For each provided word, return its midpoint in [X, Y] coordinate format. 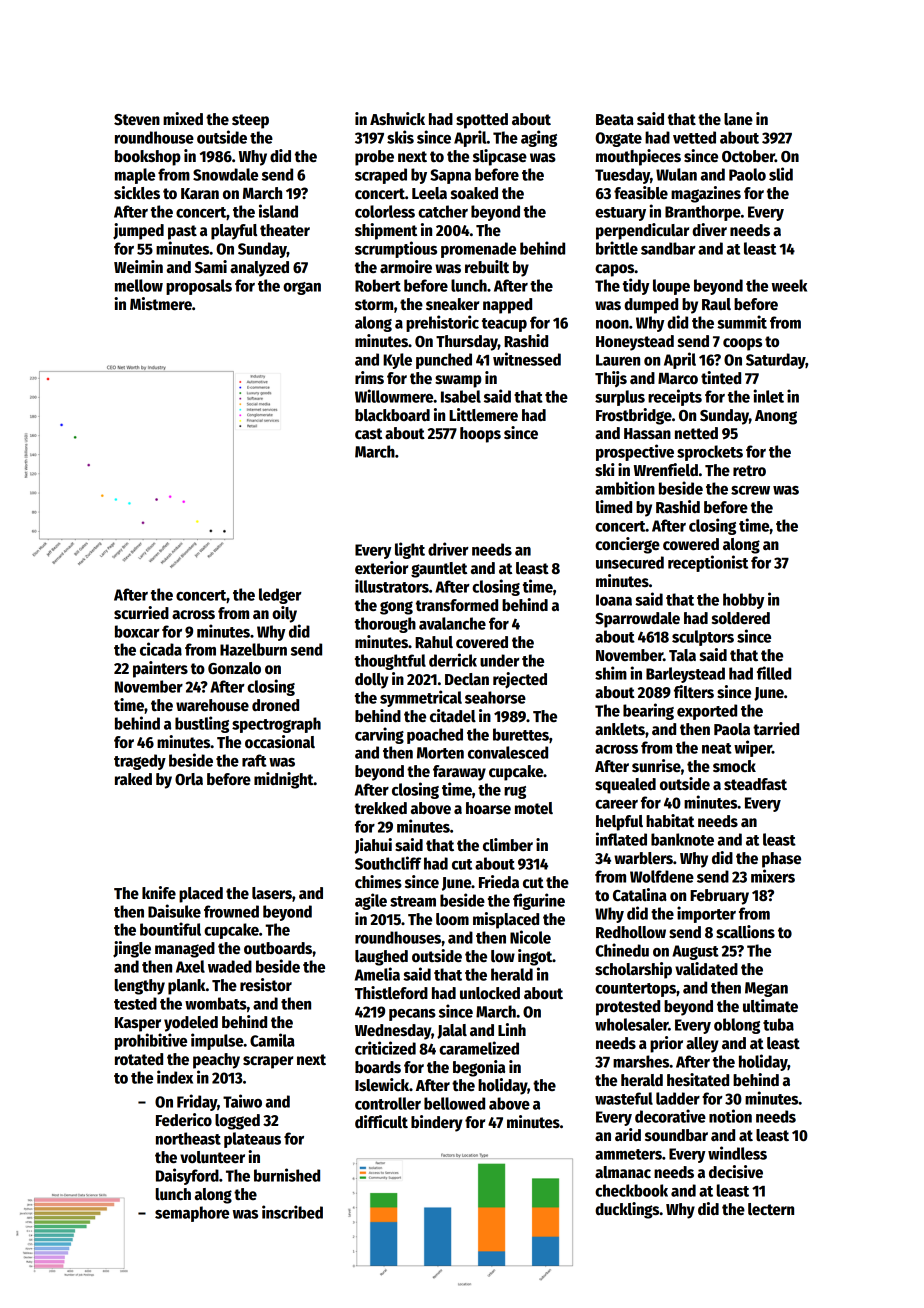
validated [706, 969]
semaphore [192, 1214]
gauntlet [439, 570]
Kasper [138, 1024]
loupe [671, 287]
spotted [482, 121]
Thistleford [391, 993]
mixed [183, 118]
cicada [161, 649]
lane [738, 119]
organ [302, 288]
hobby [743, 601]
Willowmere [394, 396]
